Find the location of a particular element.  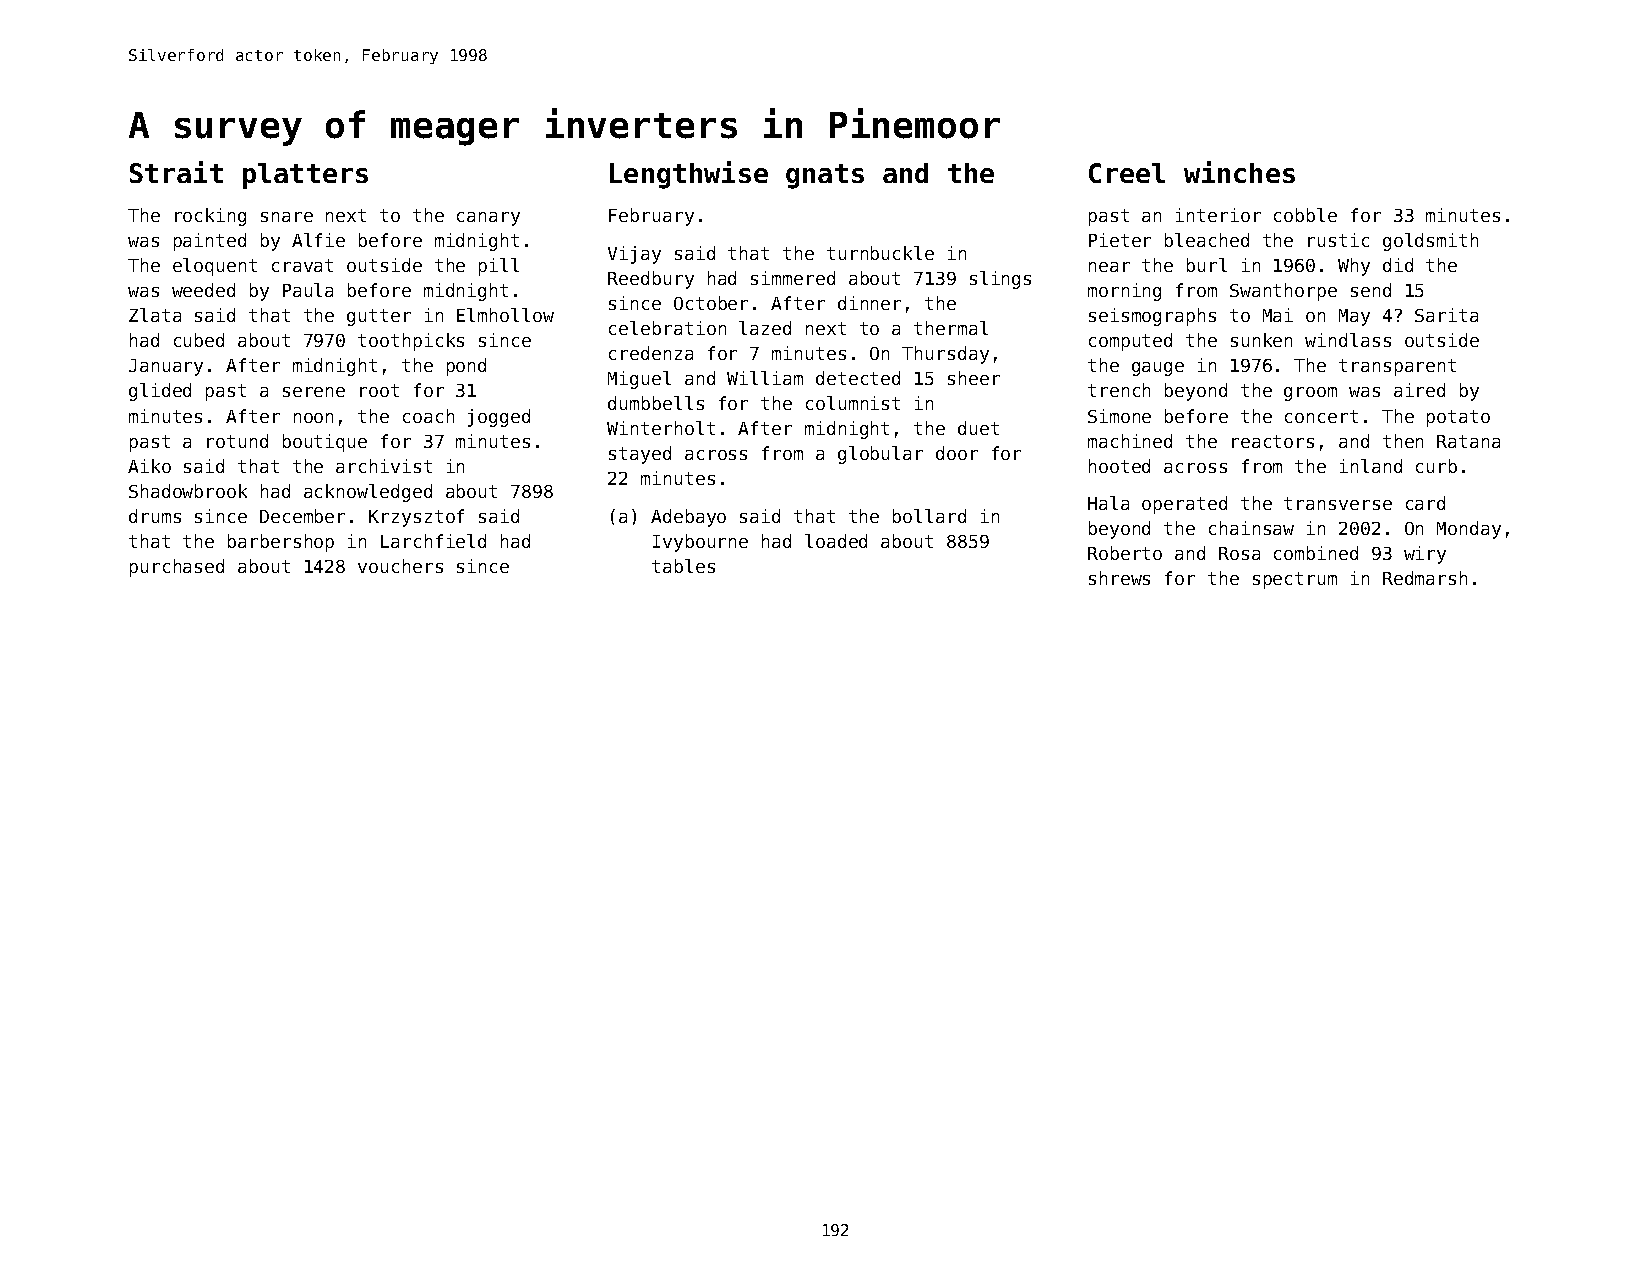

gnats is located at coordinates (825, 176).
